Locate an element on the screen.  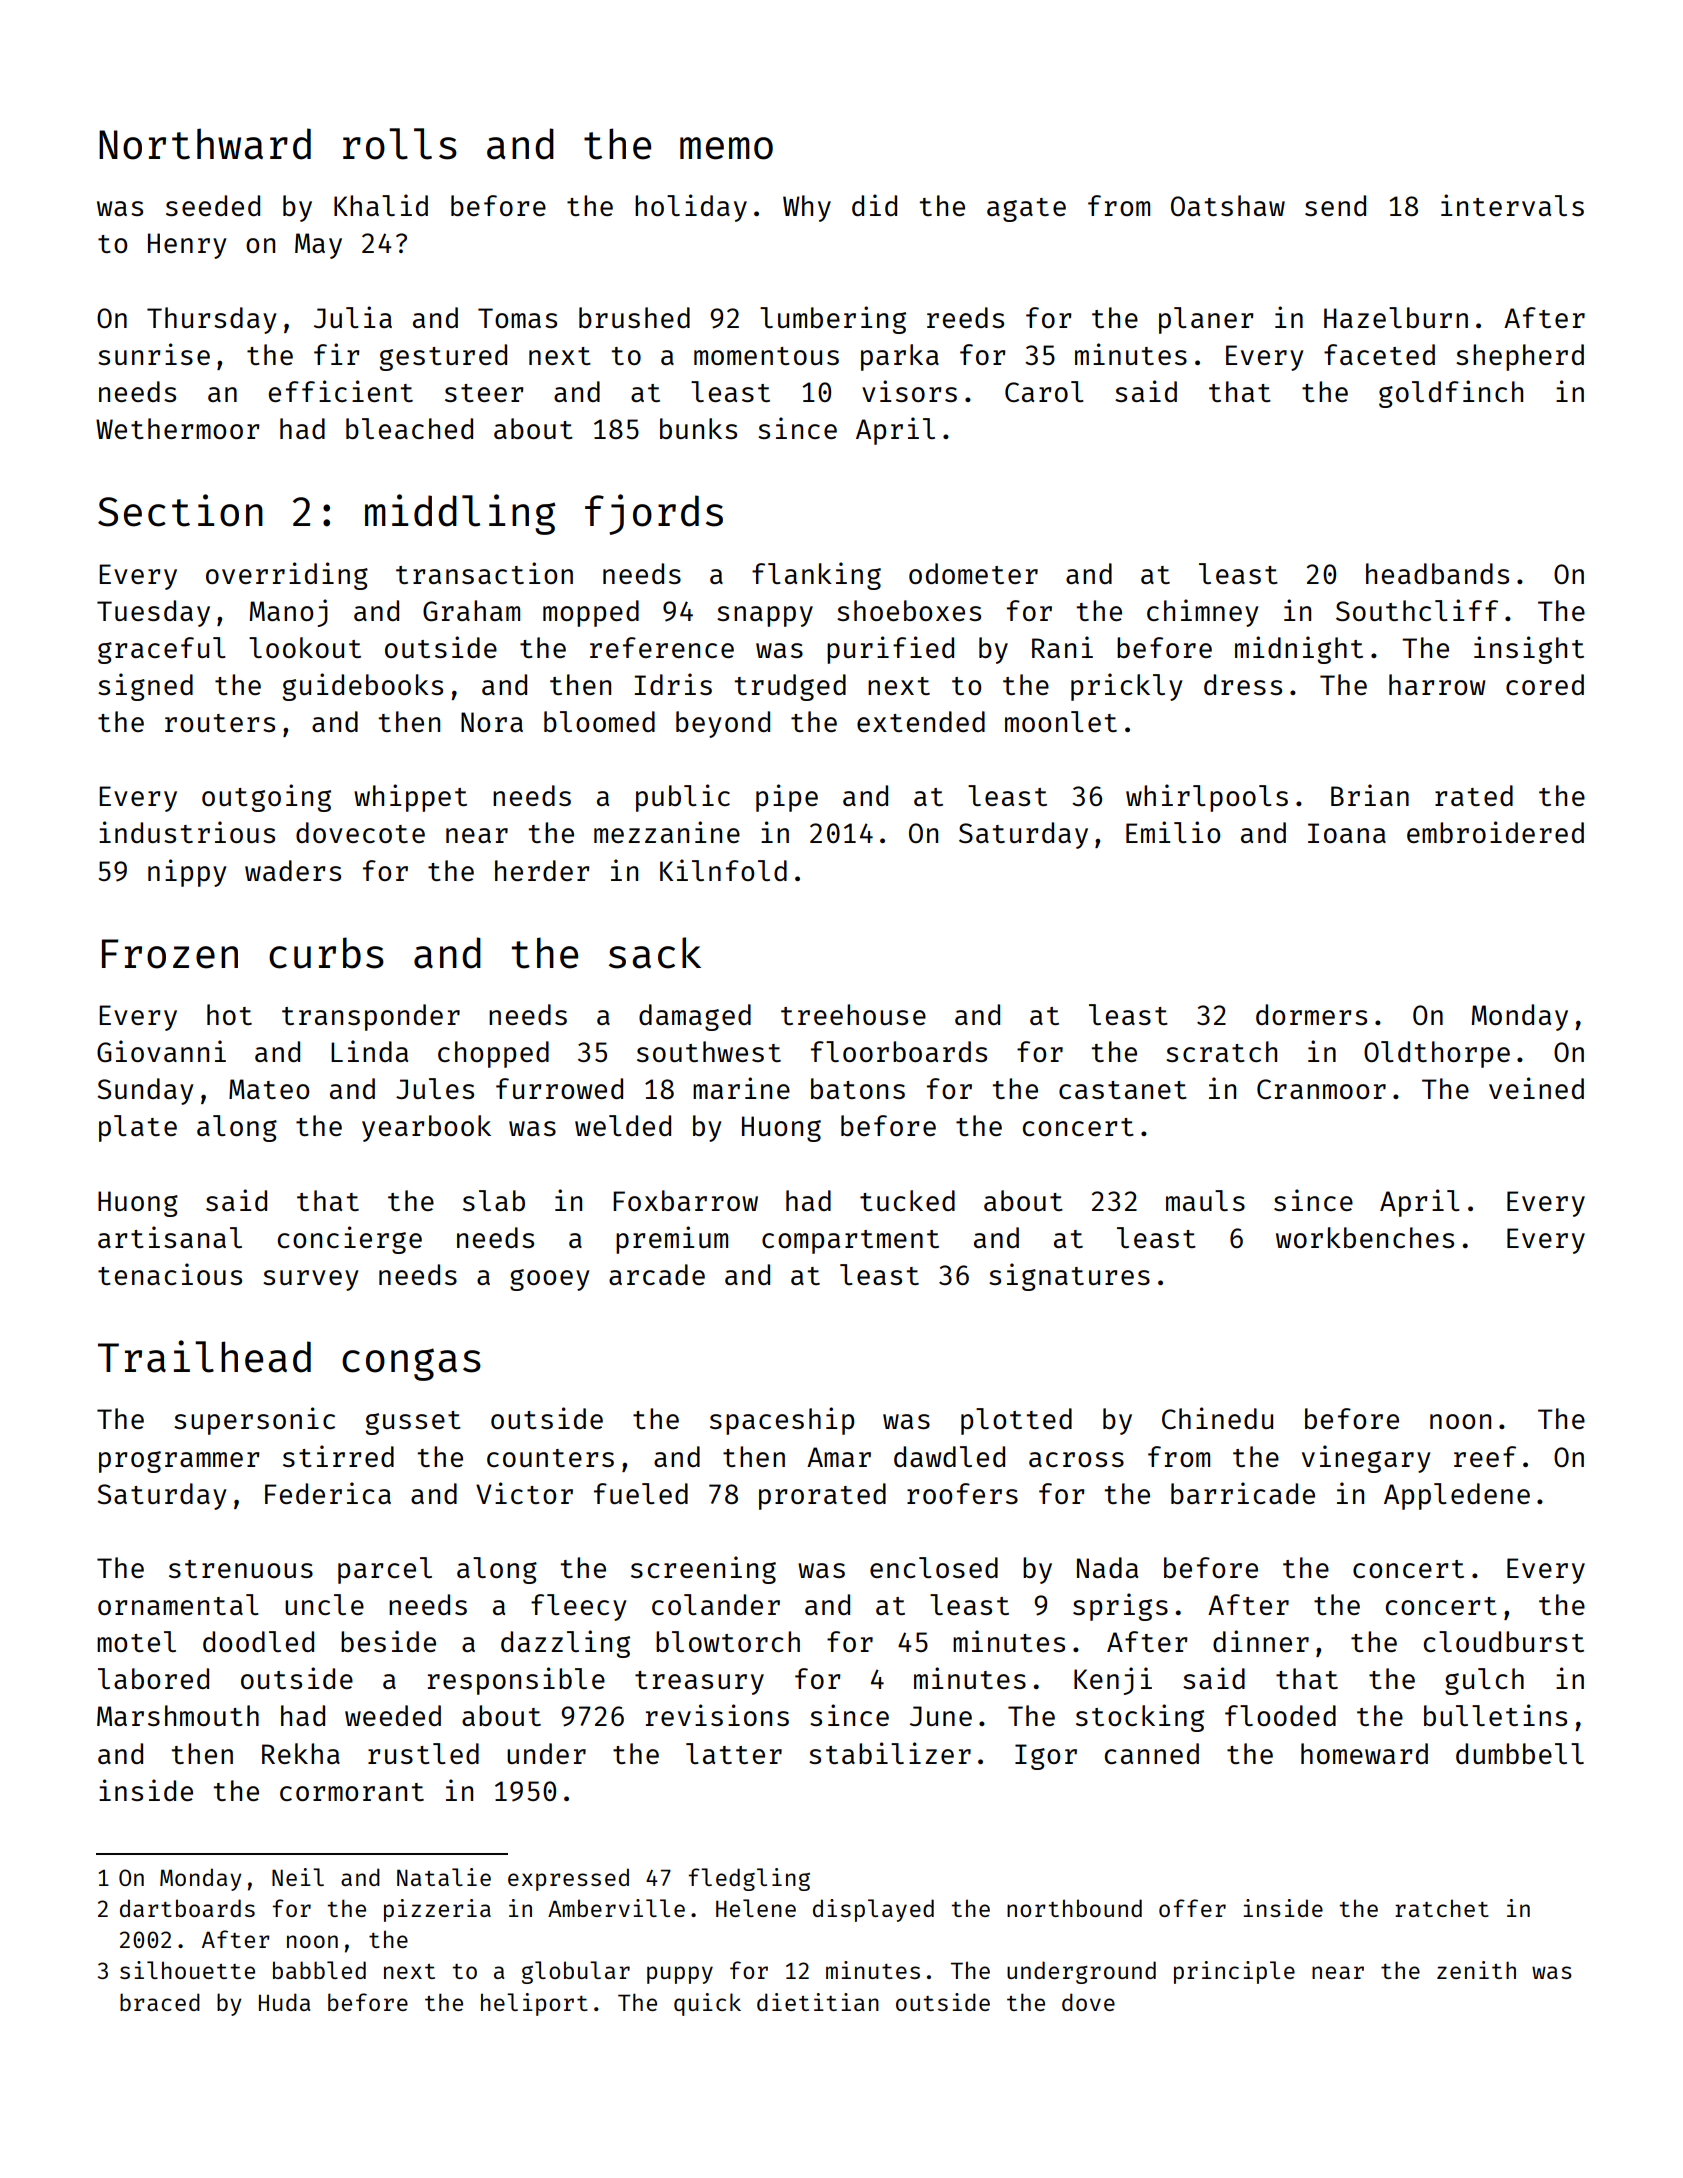
Amar is located at coordinates (839, 1457).
